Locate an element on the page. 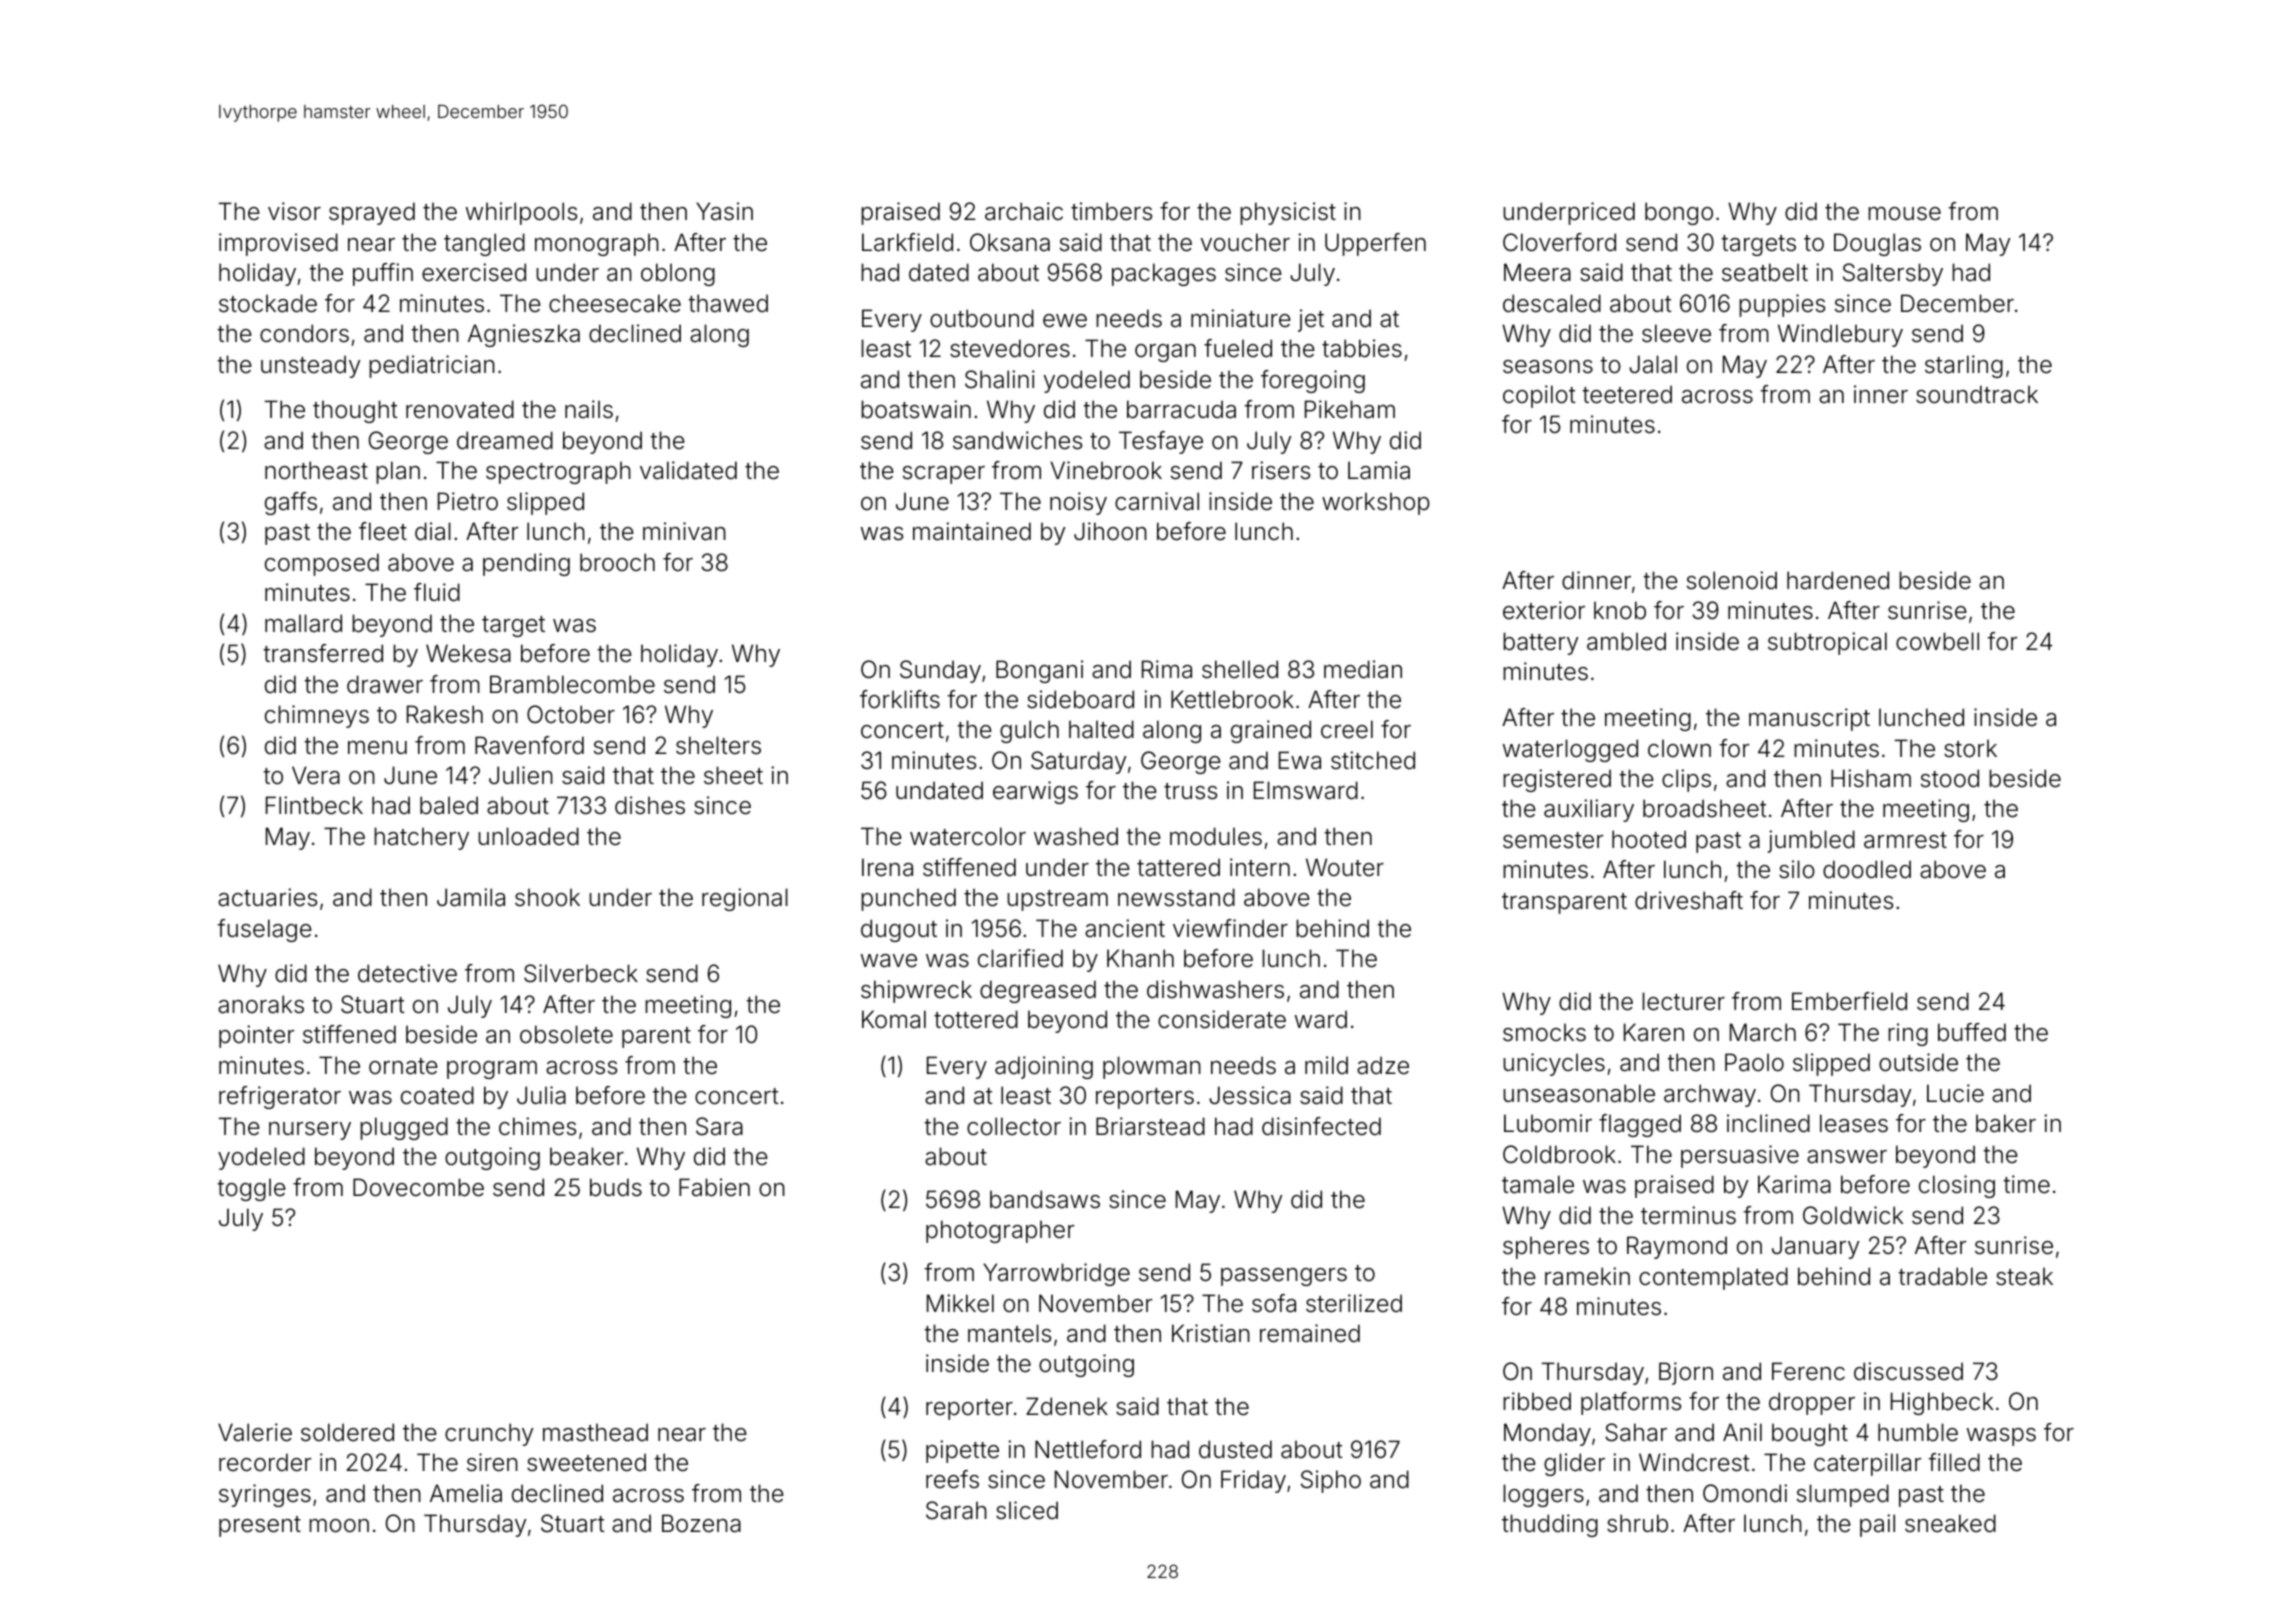  buffed is located at coordinates (1972, 1032).
